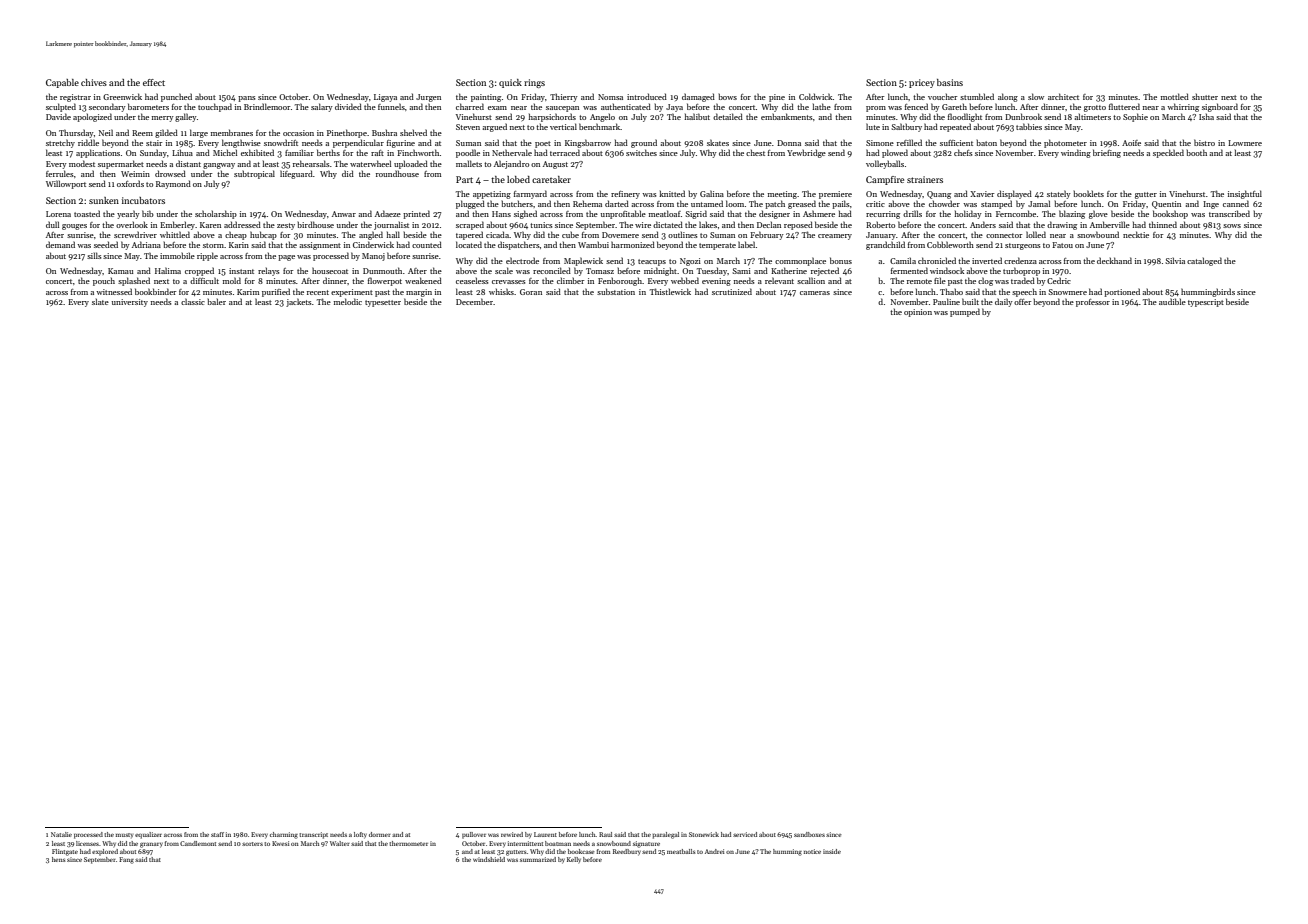 This document has width=1308, height=924. I want to click on Fang, so click(126, 860).
